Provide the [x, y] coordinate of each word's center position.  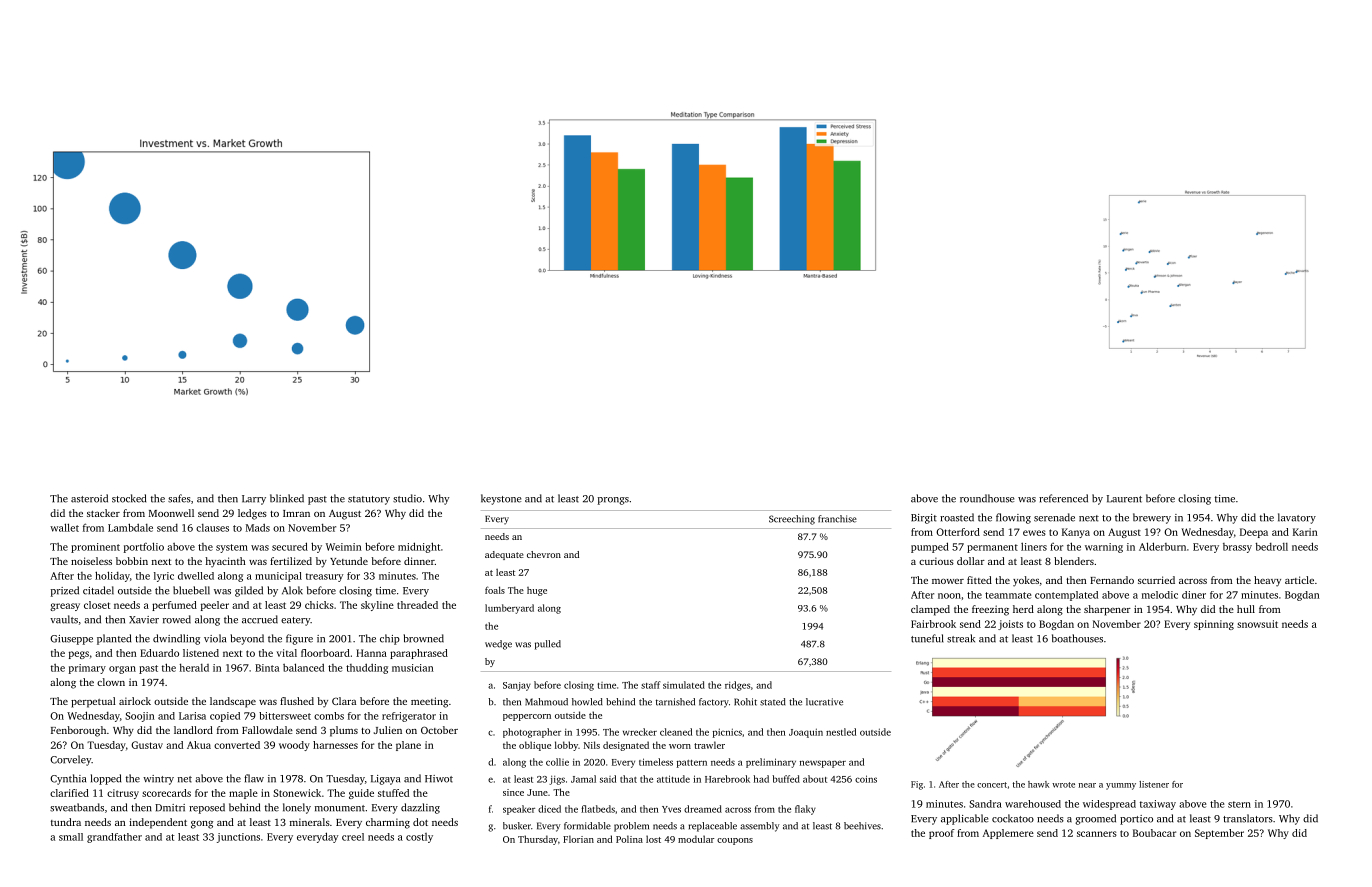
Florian [578, 839]
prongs [613, 501]
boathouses [1077, 638]
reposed [207, 808]
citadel [98, 590]
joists [1010, 625]
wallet [64, 527]
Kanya [1076, 533]
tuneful [927, 638]
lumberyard [509, 609]
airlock [135, 701]
